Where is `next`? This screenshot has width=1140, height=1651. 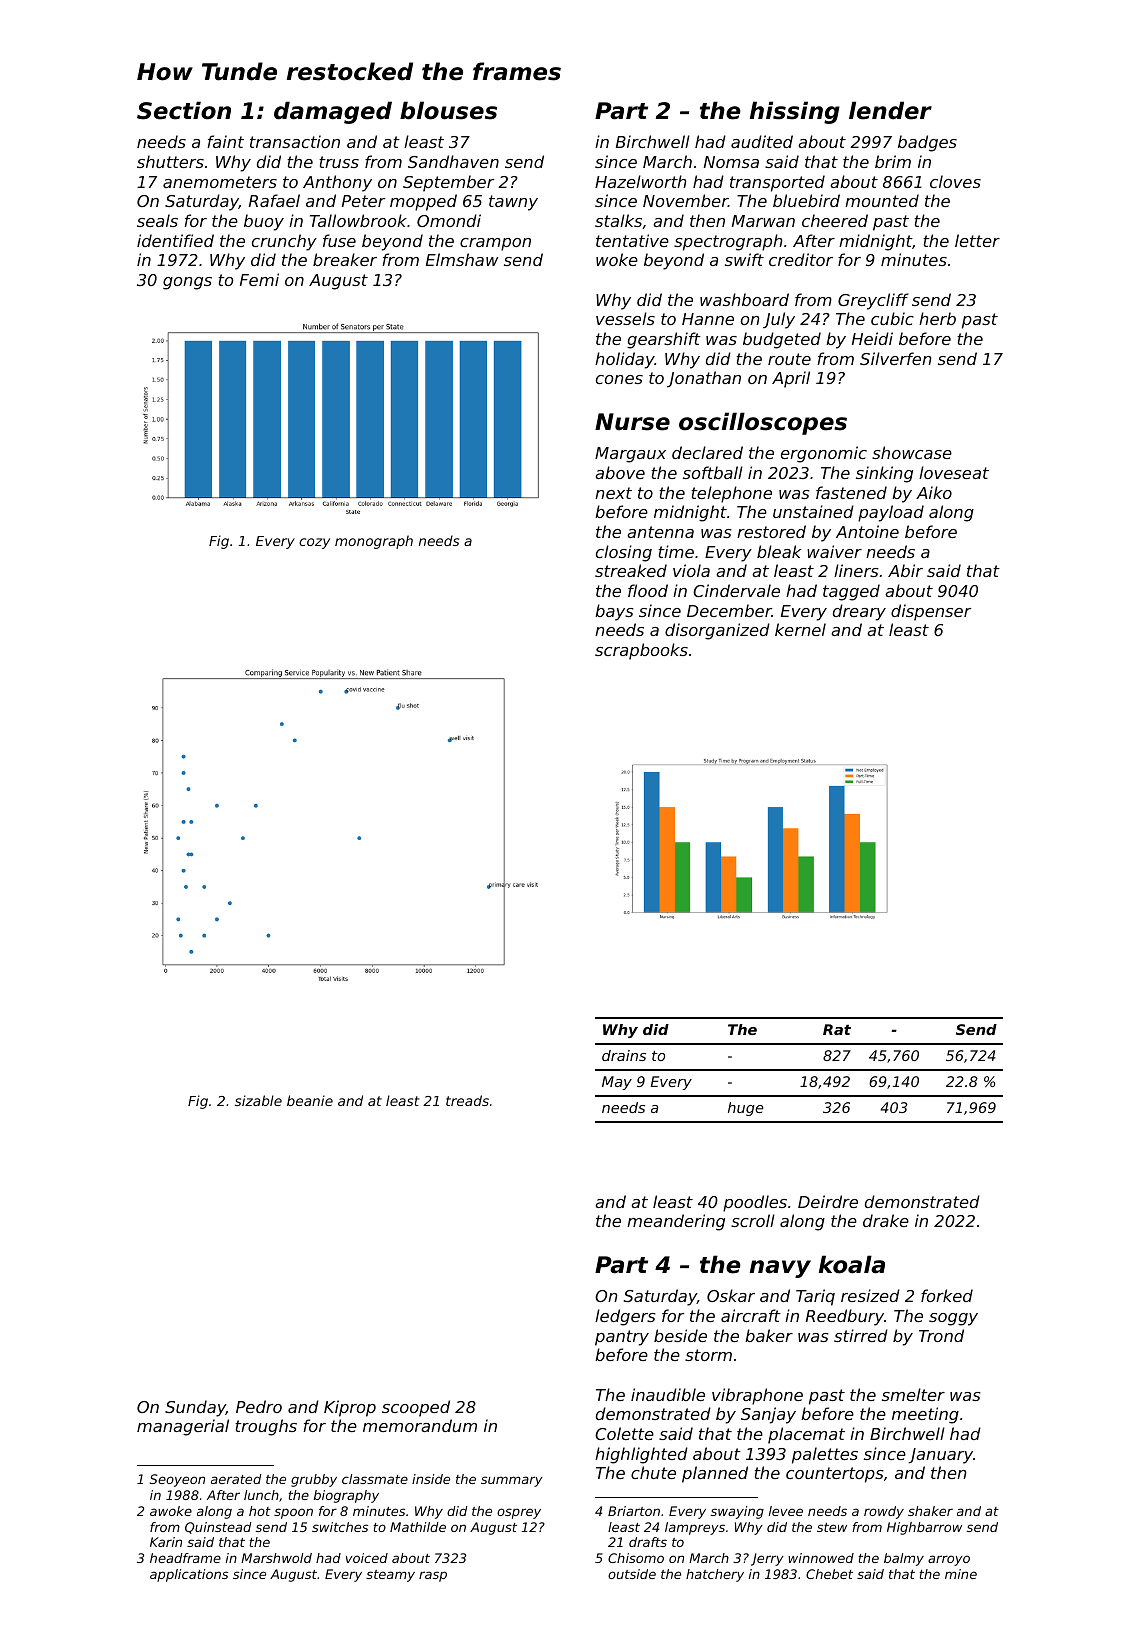
next is located at coordinates (613, 493).
